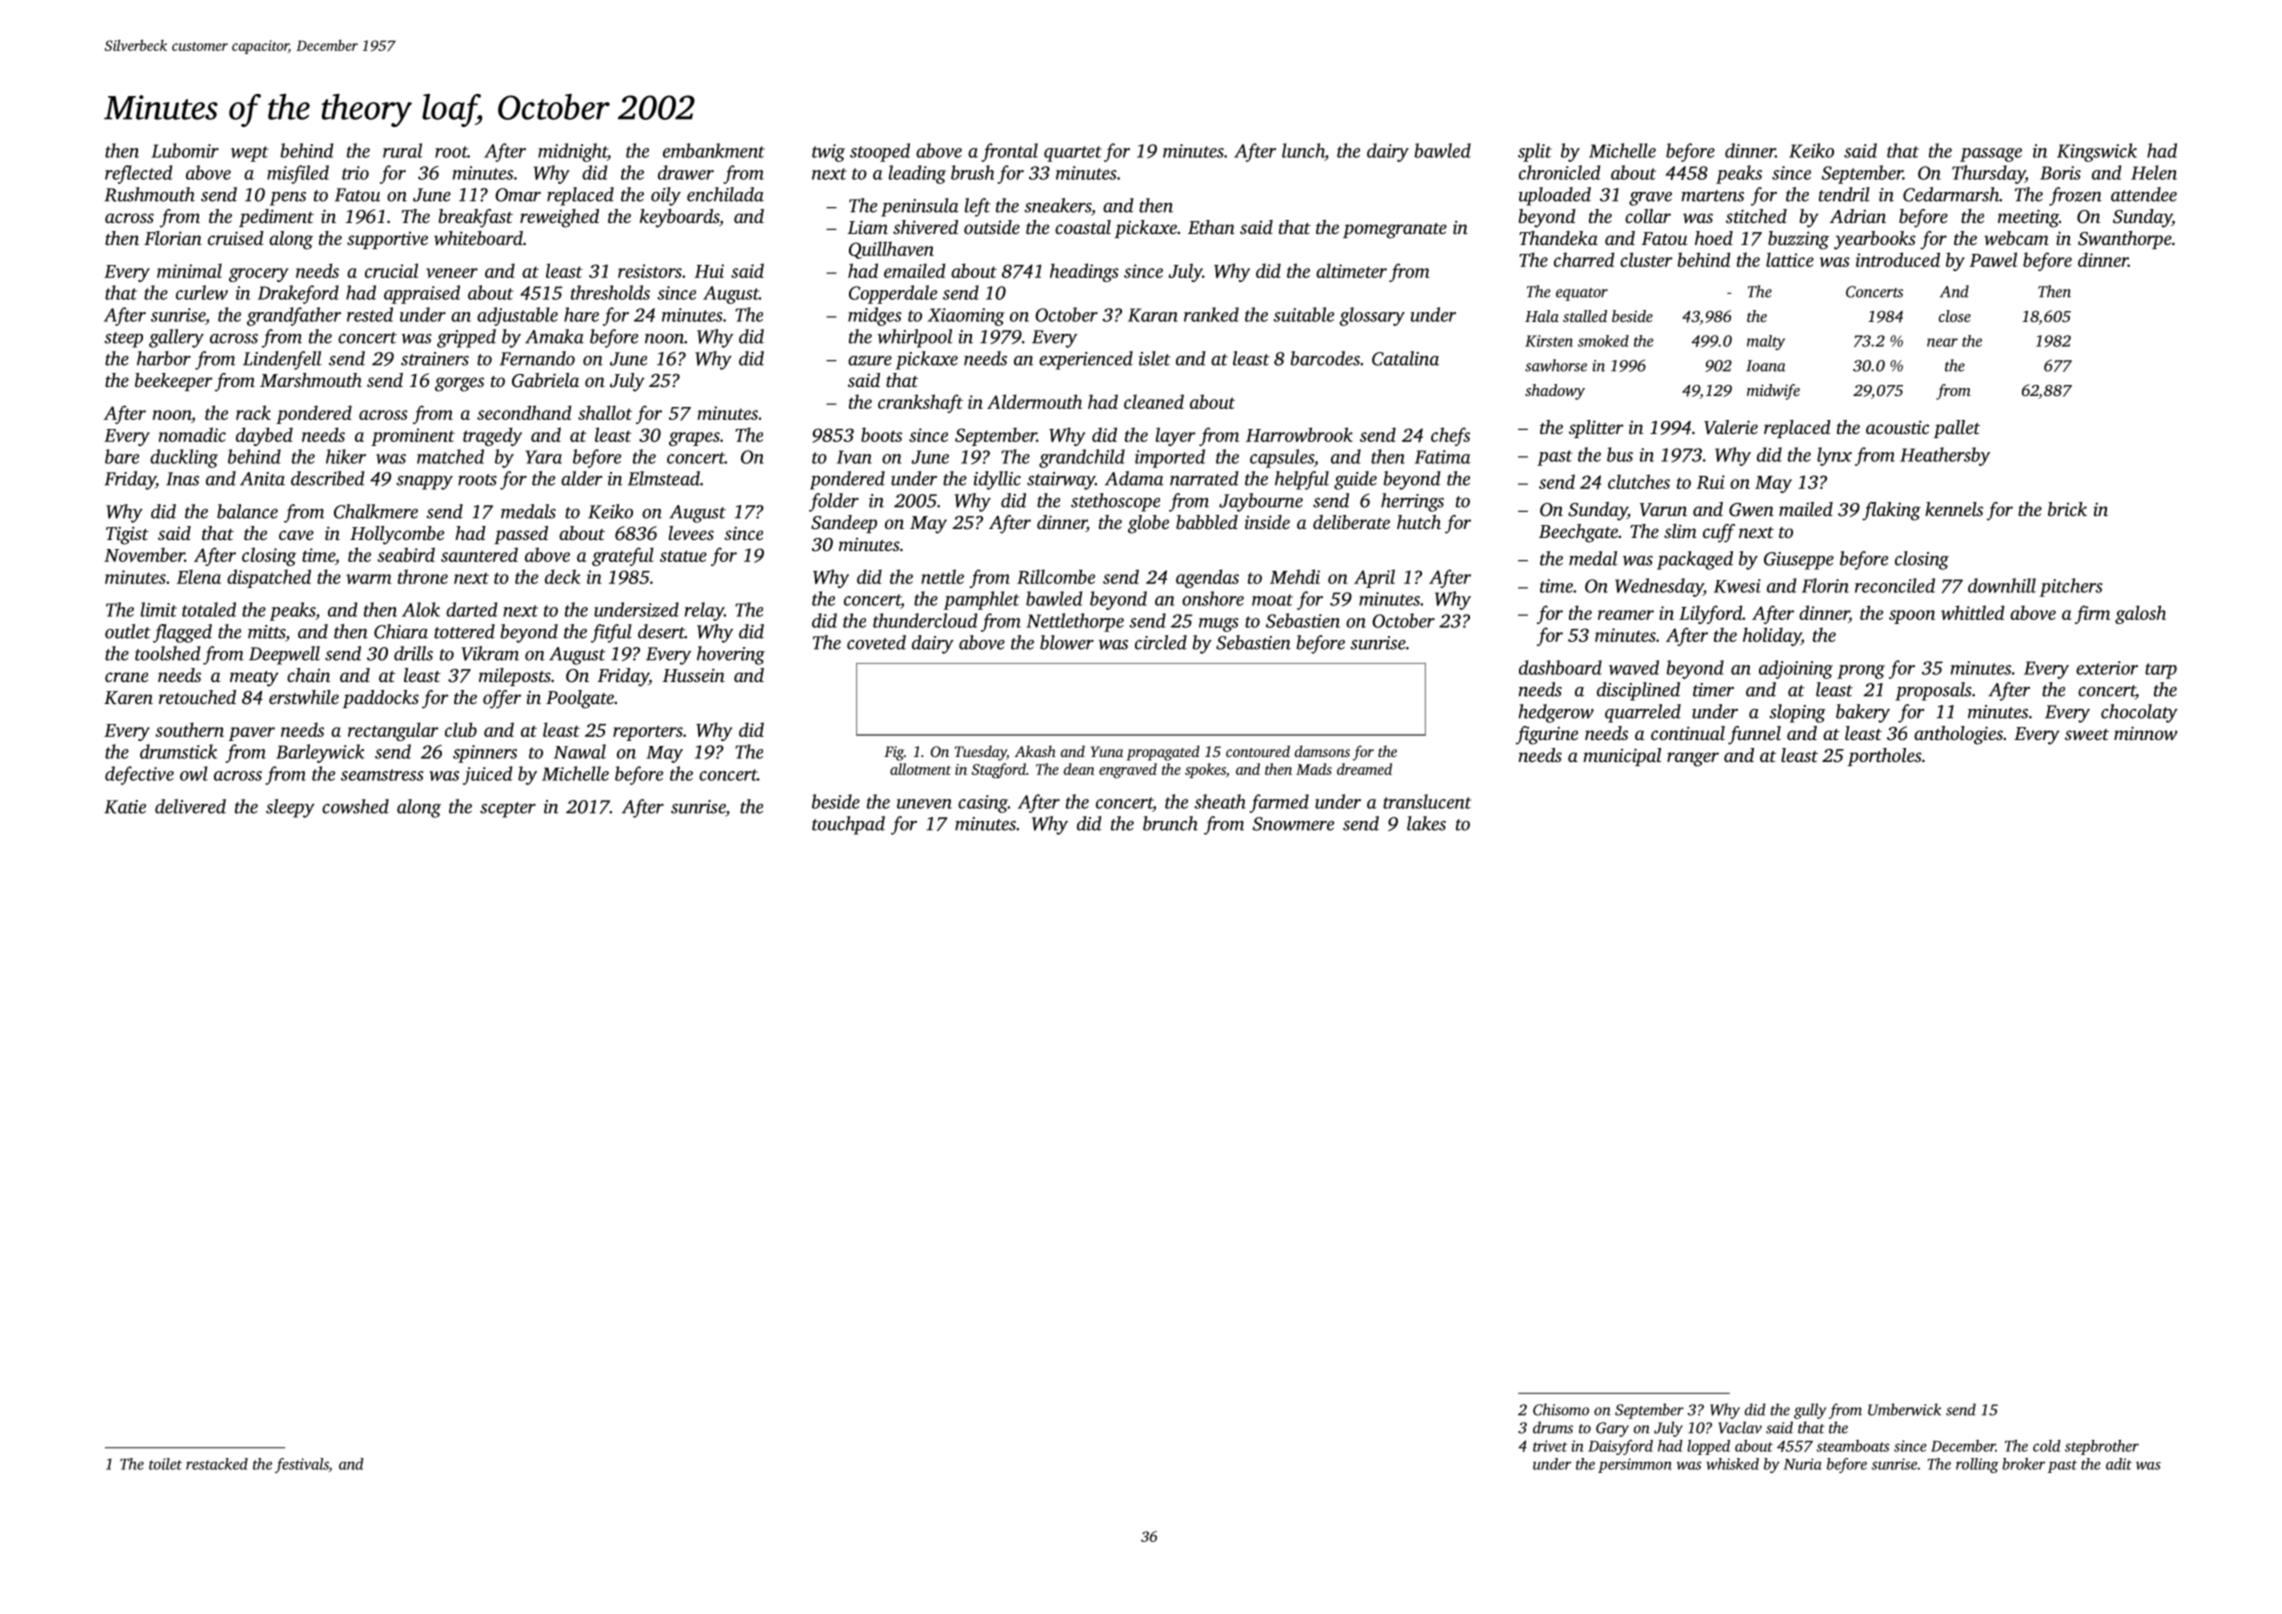  What do you see at coordinates (249, 154) in the screenshot?
I see `wept` at bounding box center [249, 154].
